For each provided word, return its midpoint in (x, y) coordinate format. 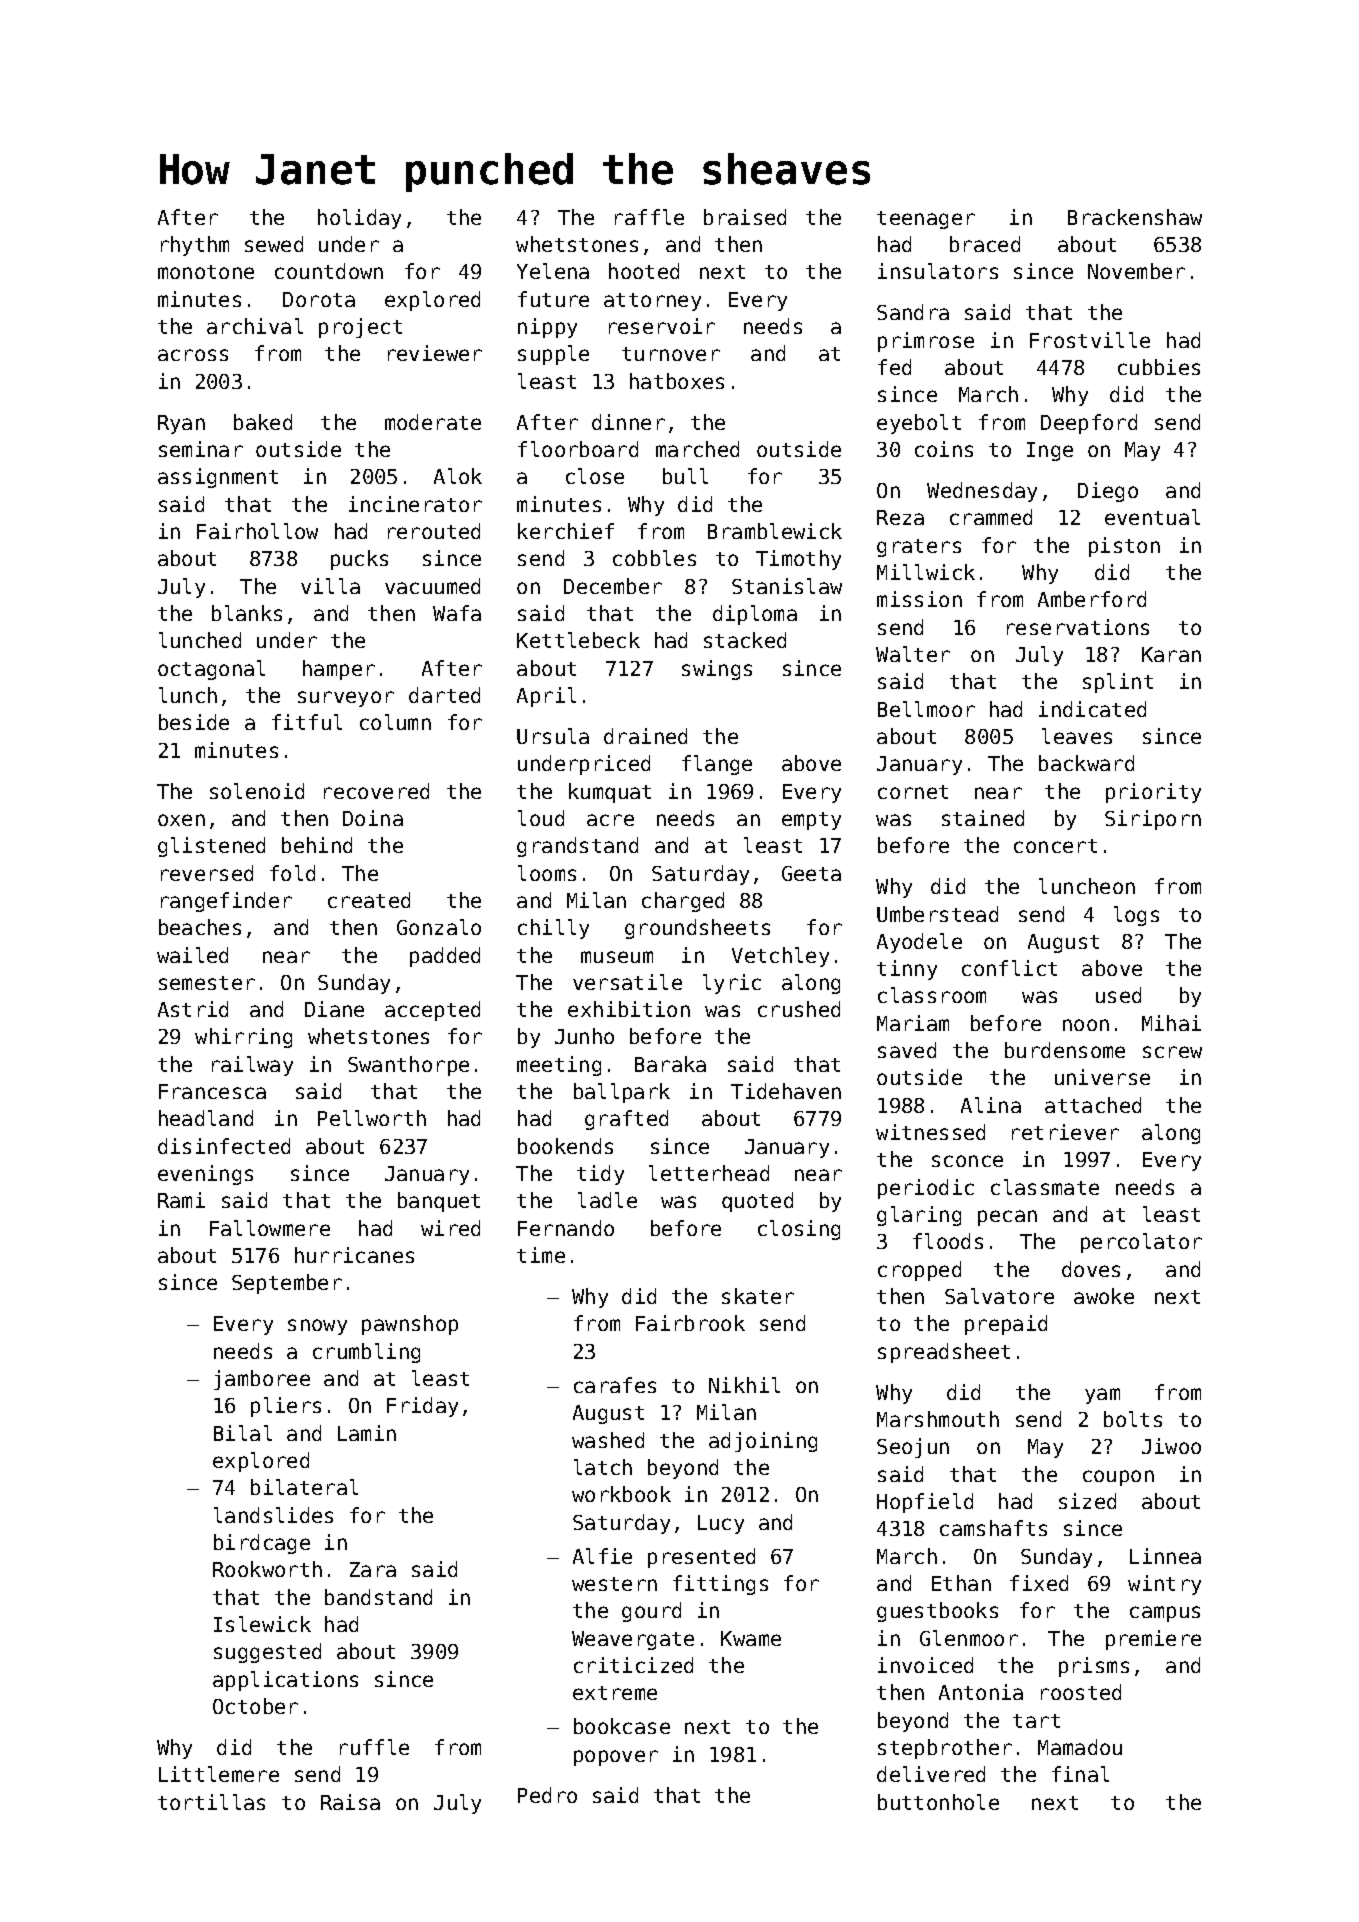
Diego (1108, 492)
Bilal (243, 1433)
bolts (1133, 1419)
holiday (359, 219)
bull (685, 476)
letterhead (709, 1173)
